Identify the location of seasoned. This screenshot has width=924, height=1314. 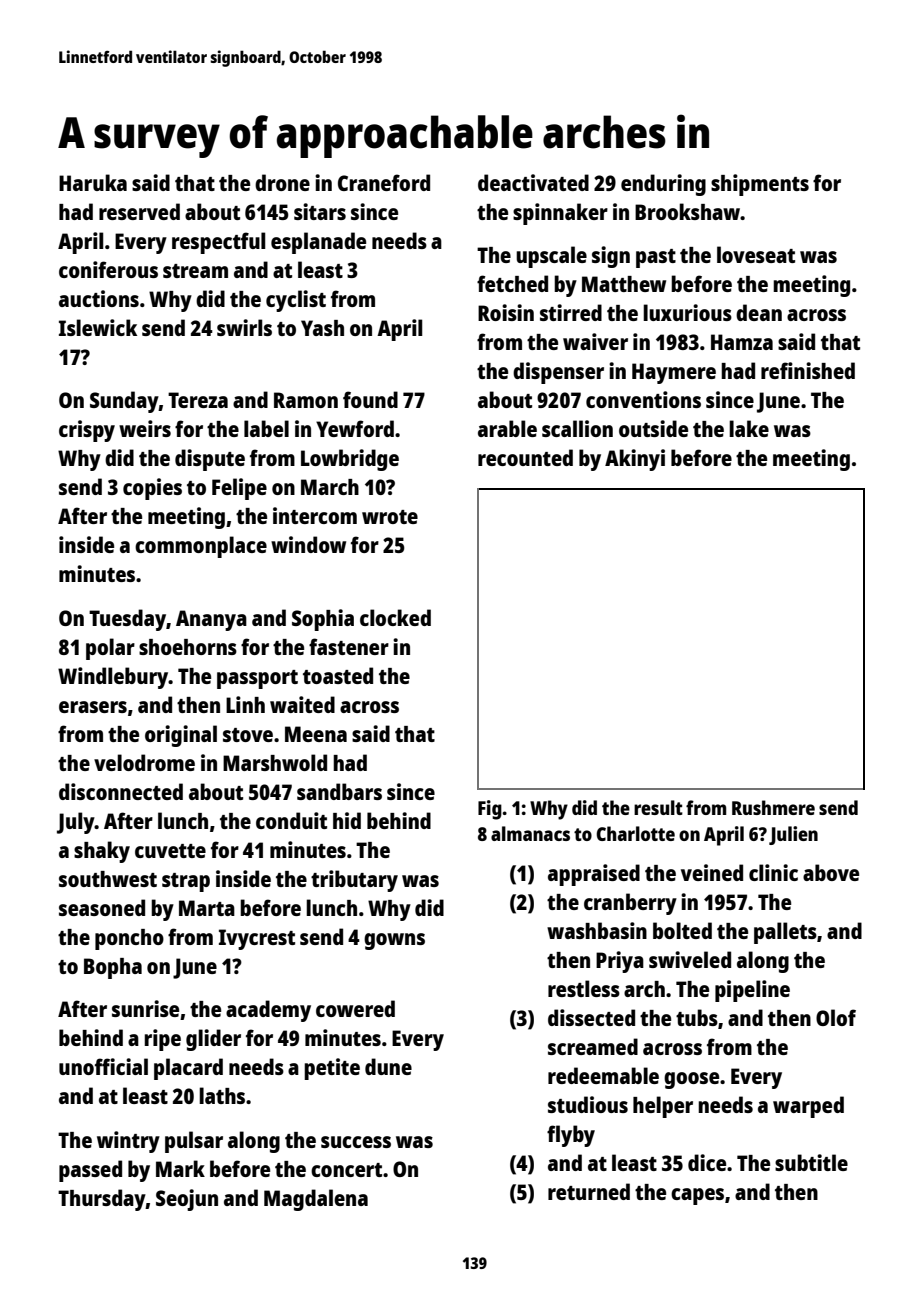
(102, 907).
